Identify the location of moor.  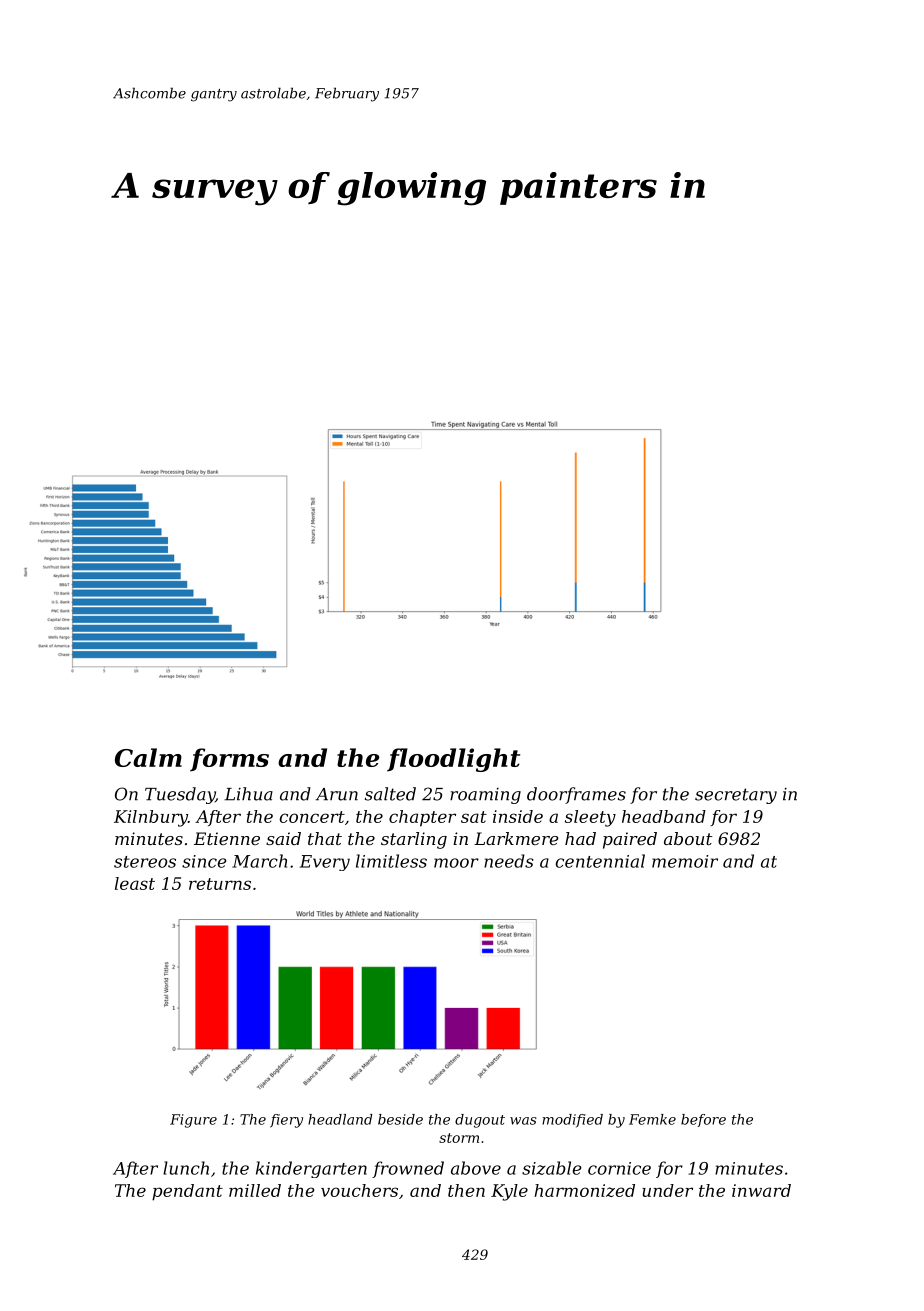
(456, 863).
